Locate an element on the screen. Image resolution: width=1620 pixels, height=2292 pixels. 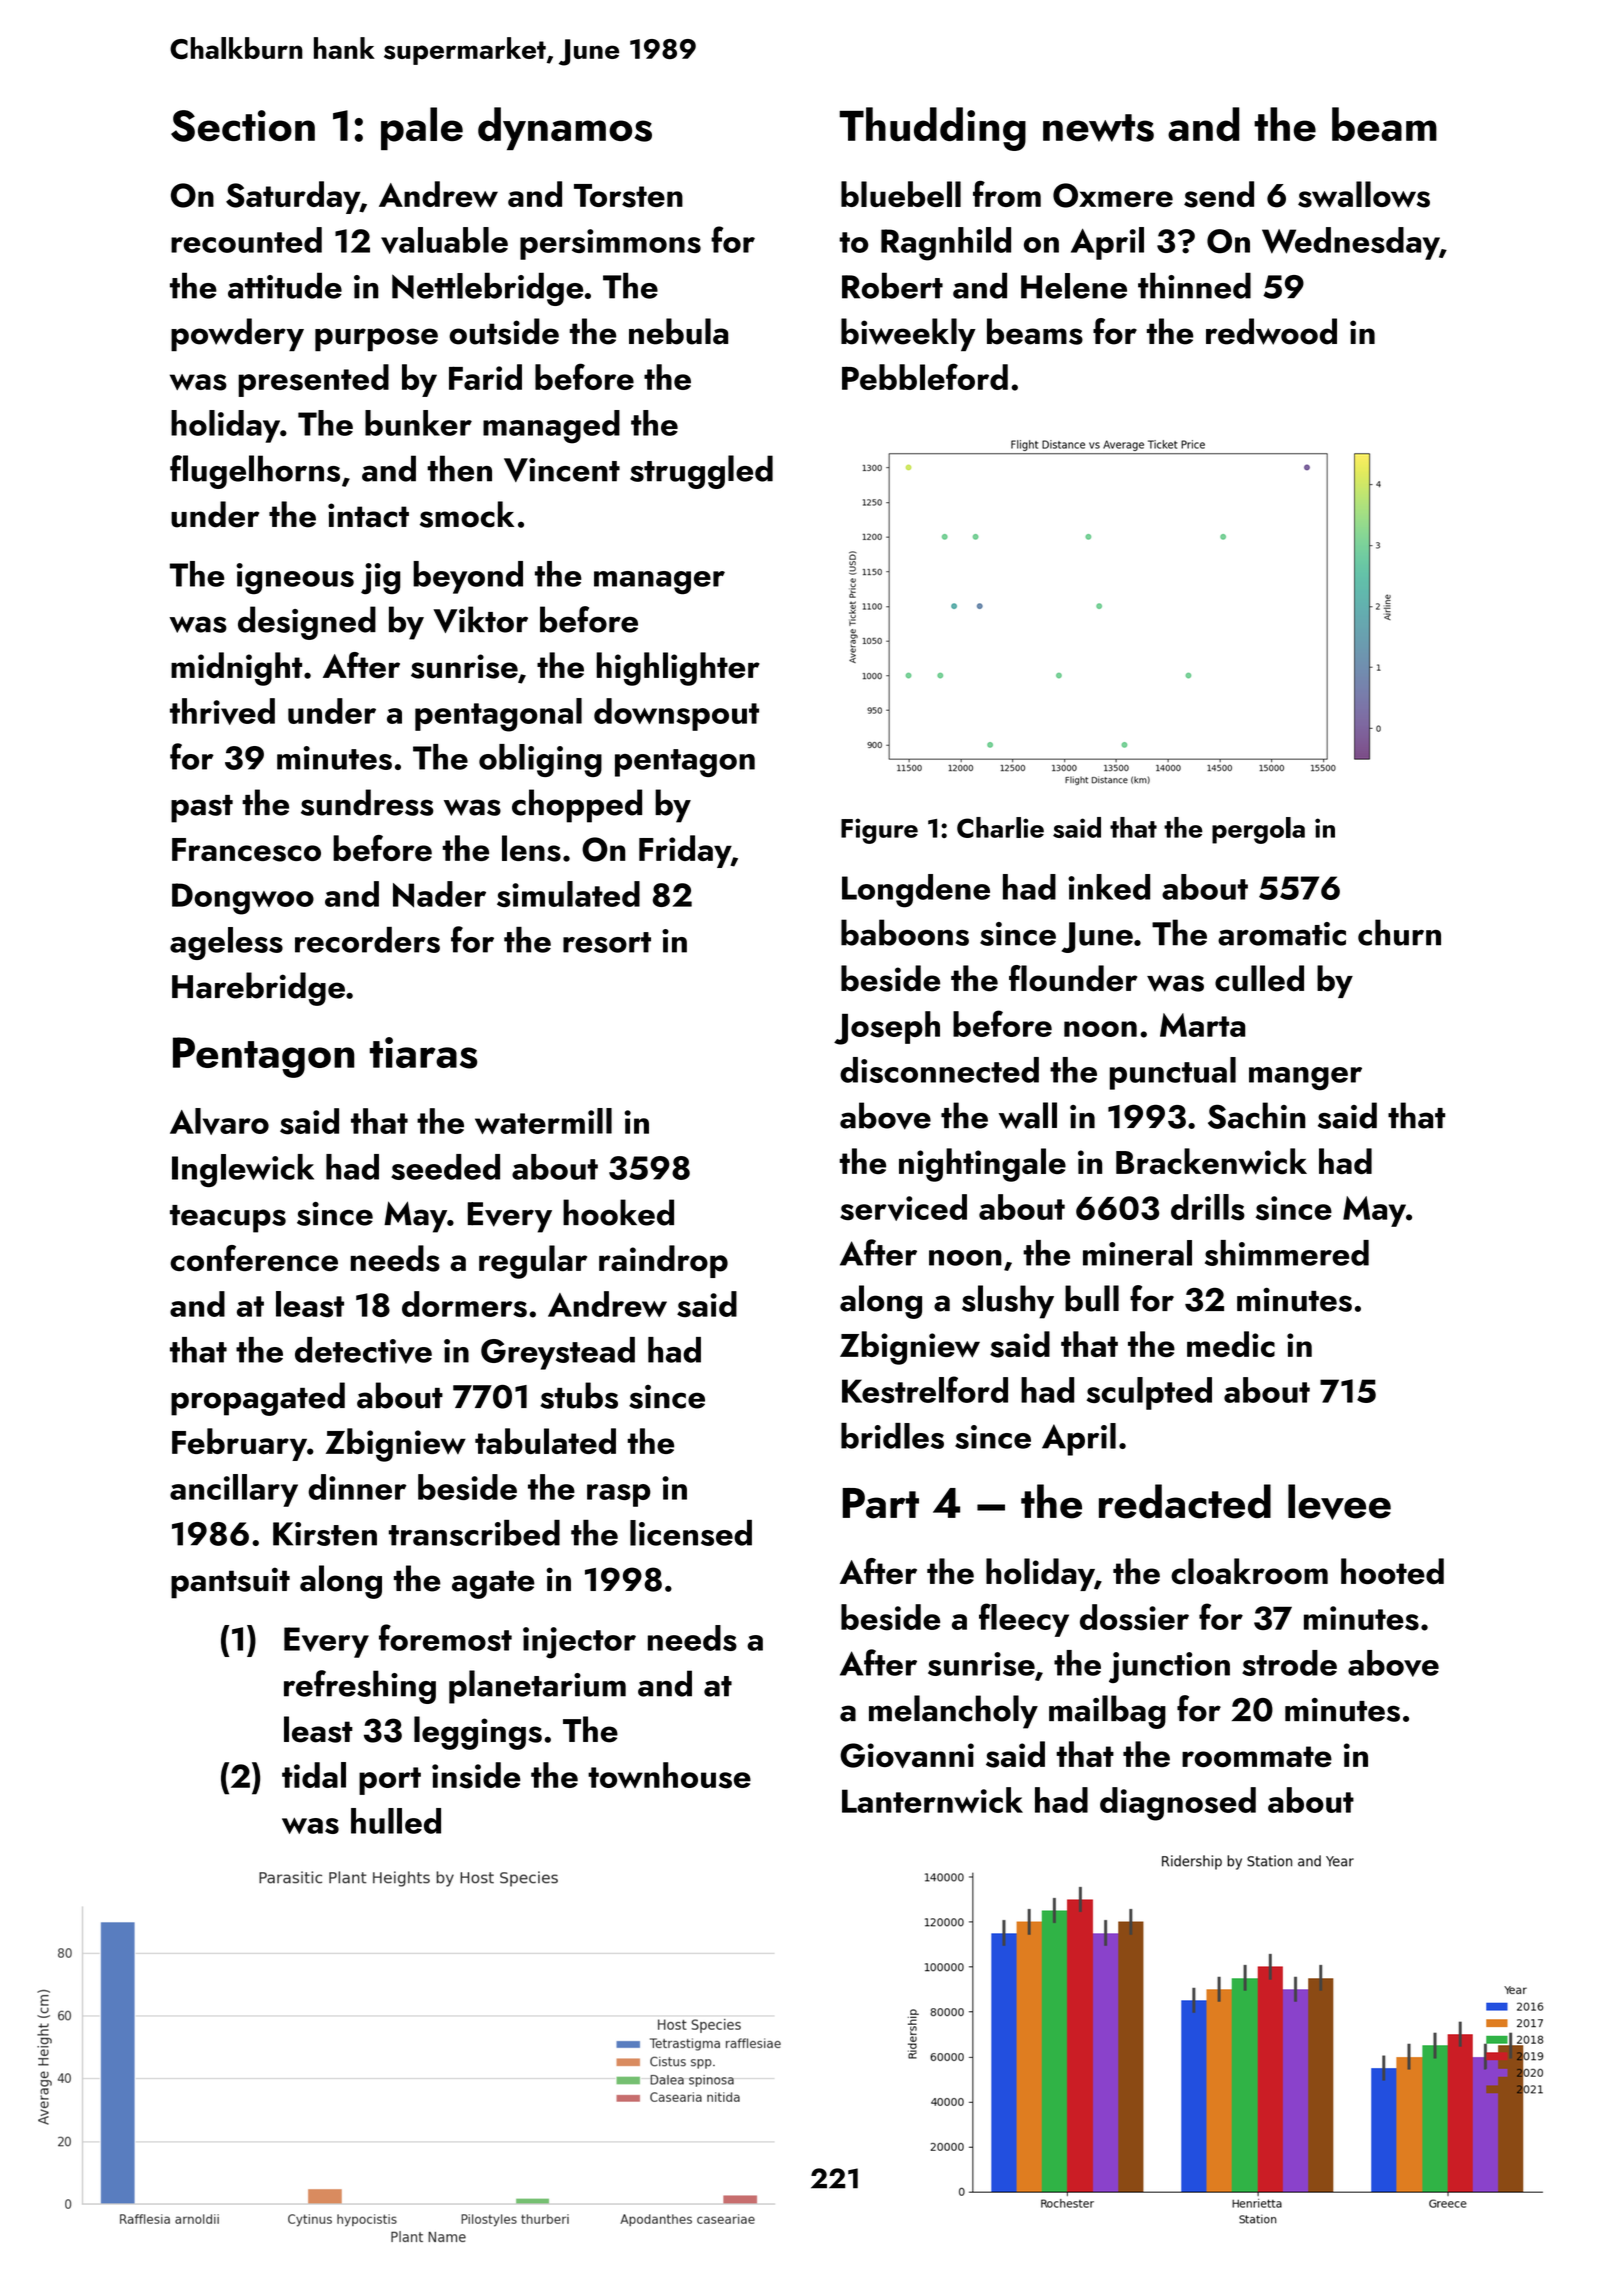
newts is located at coordinates (1098, 128).
